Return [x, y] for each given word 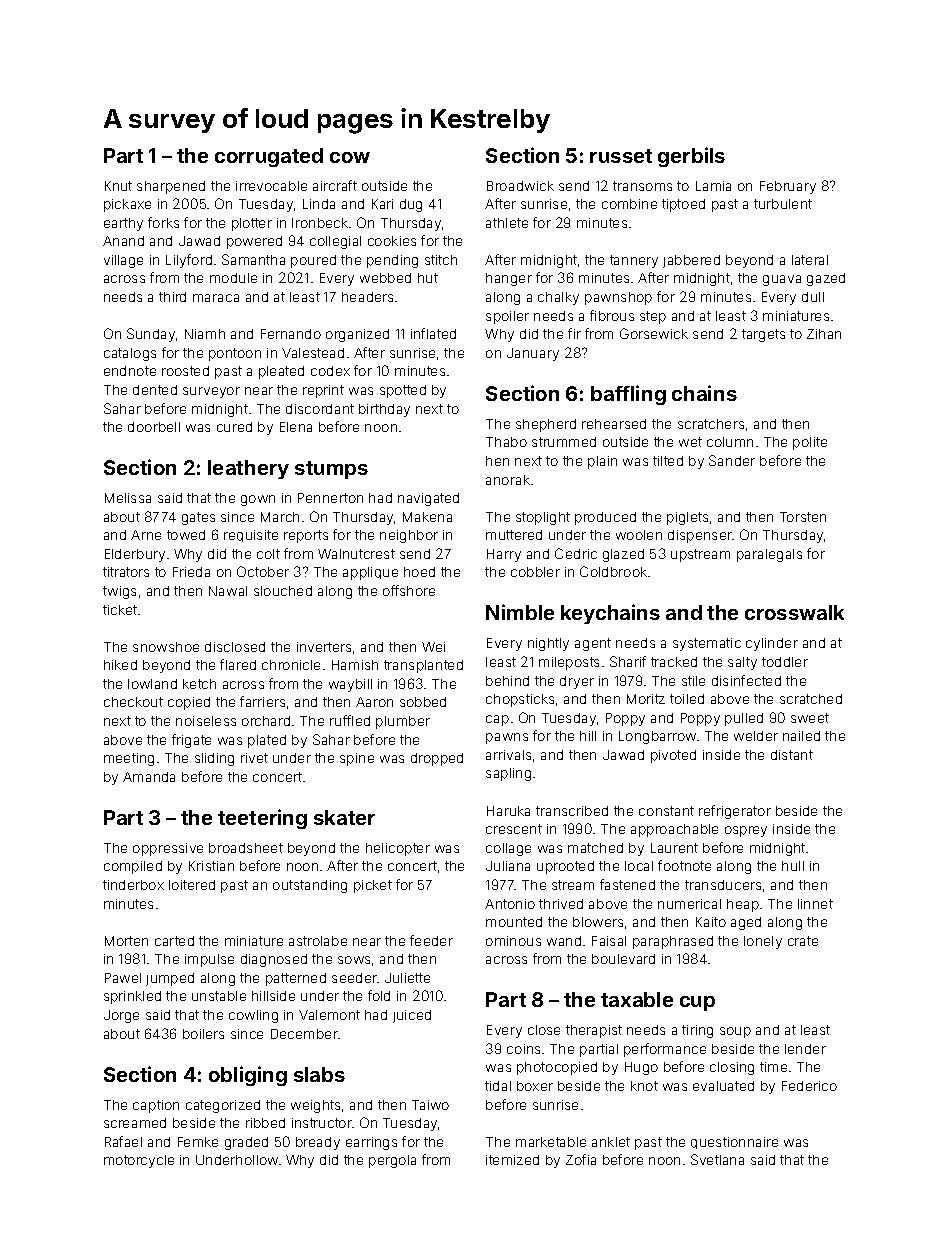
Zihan [824, 334]
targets [763, 335]
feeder [431, 940]
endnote [130, 371]
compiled [133, 867]
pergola [392, 1161]
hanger [509, 279]
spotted [403, 391]
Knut [118, 186]
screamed [135, 1123]
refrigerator [735, 812]
